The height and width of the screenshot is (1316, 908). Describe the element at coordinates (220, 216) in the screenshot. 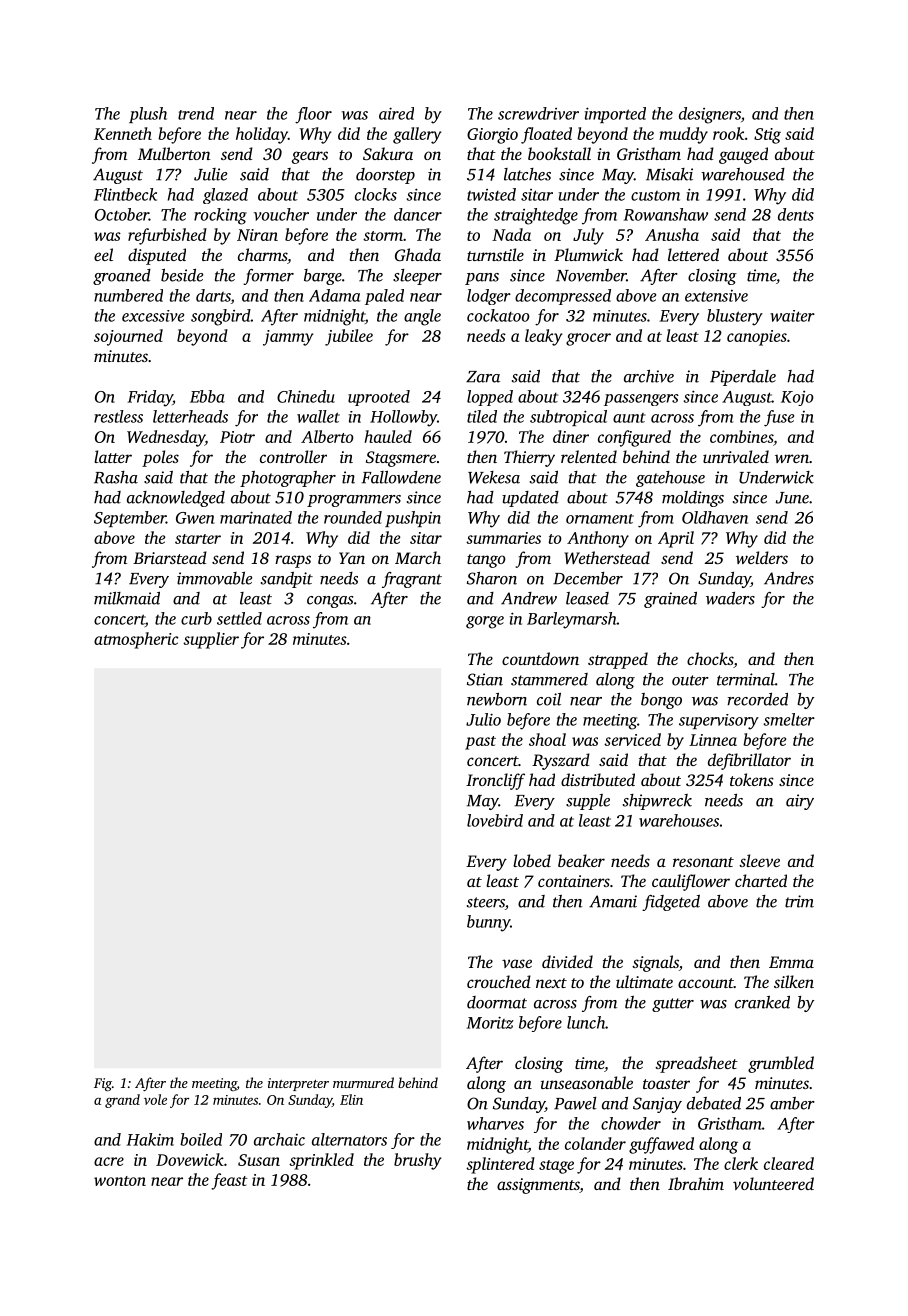

I see `rocking` at that location.
